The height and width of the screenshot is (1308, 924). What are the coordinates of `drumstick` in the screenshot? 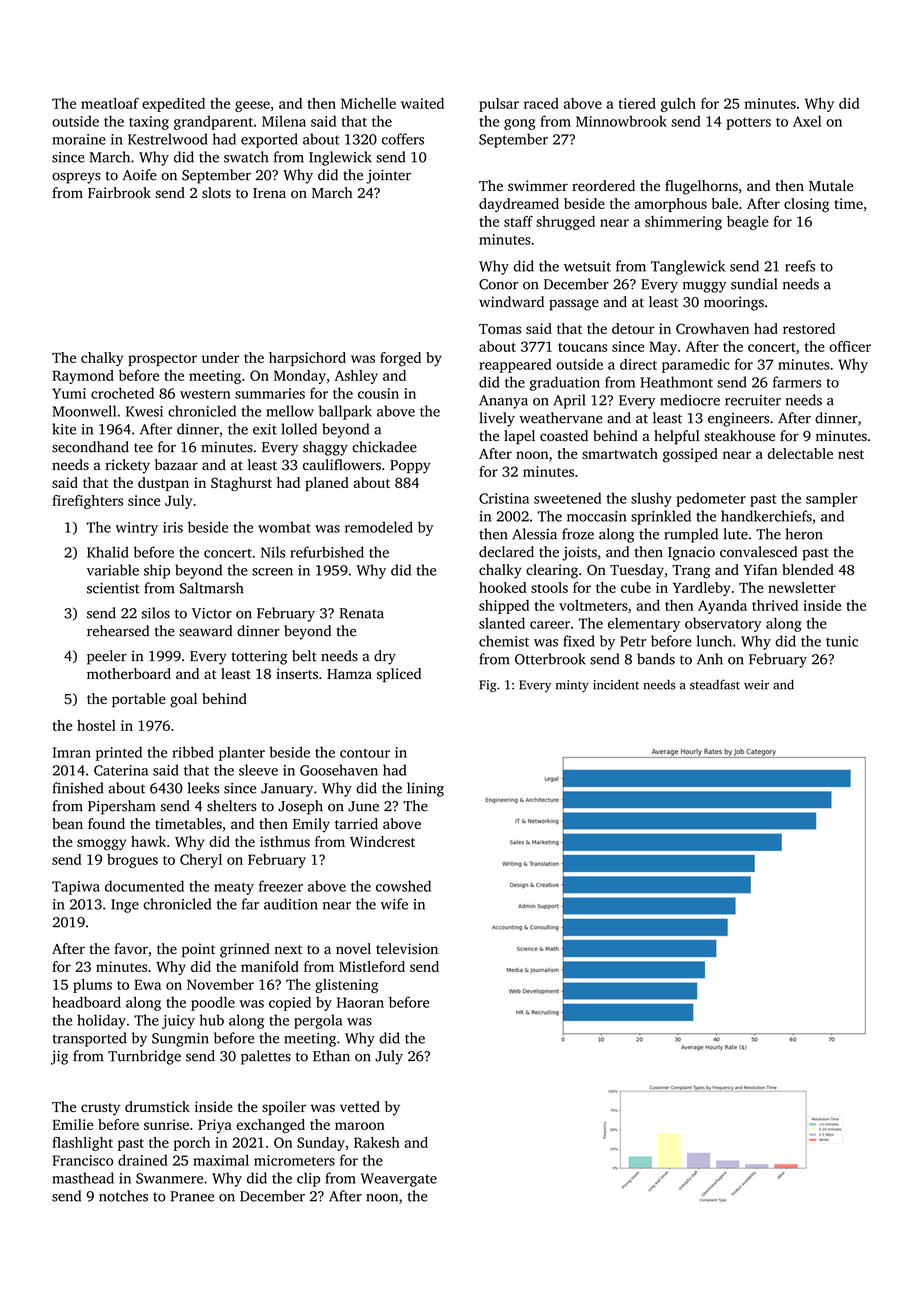 It's located at (157, 1106).
